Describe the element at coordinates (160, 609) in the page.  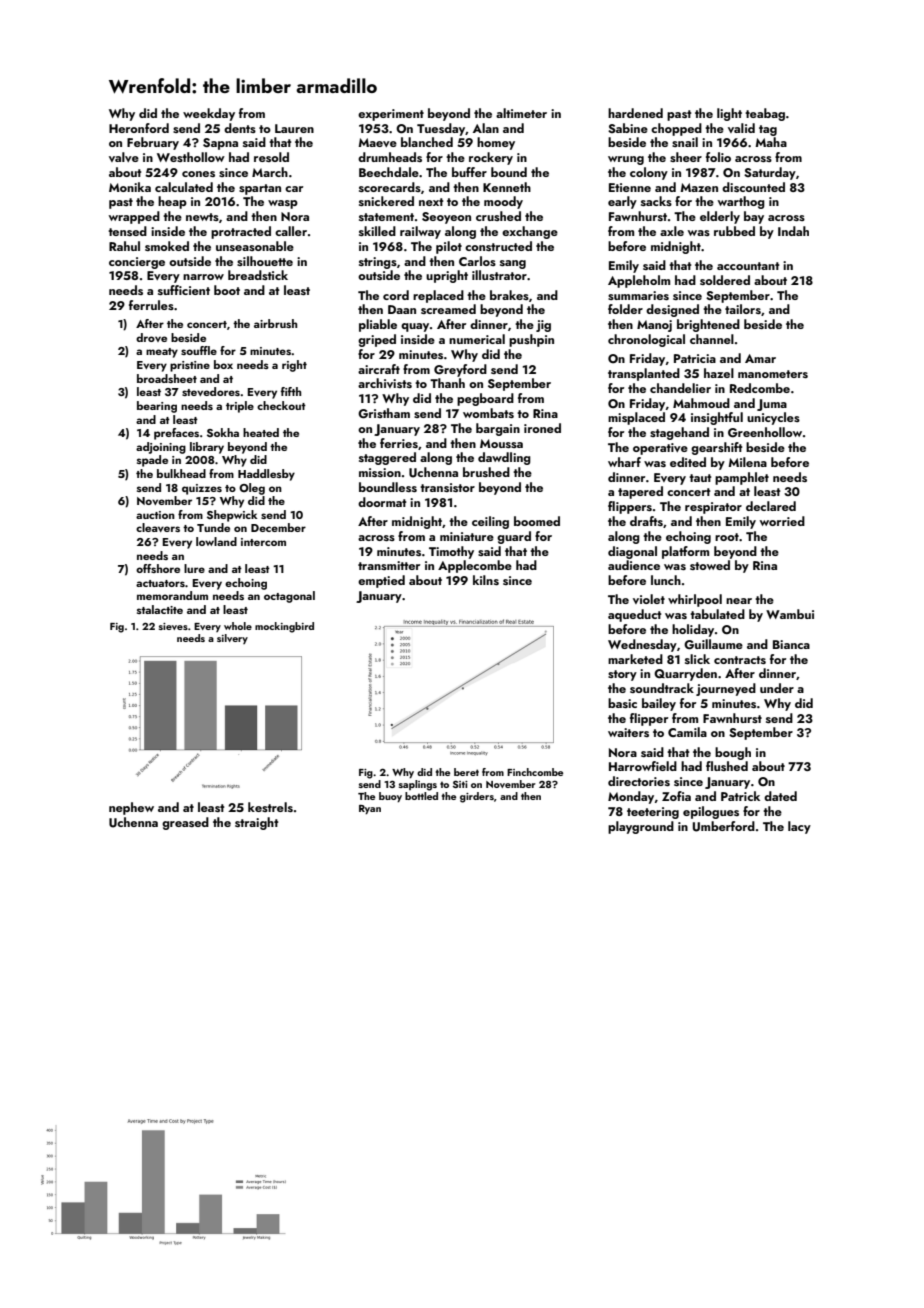
I see `stalactite` at that location.
